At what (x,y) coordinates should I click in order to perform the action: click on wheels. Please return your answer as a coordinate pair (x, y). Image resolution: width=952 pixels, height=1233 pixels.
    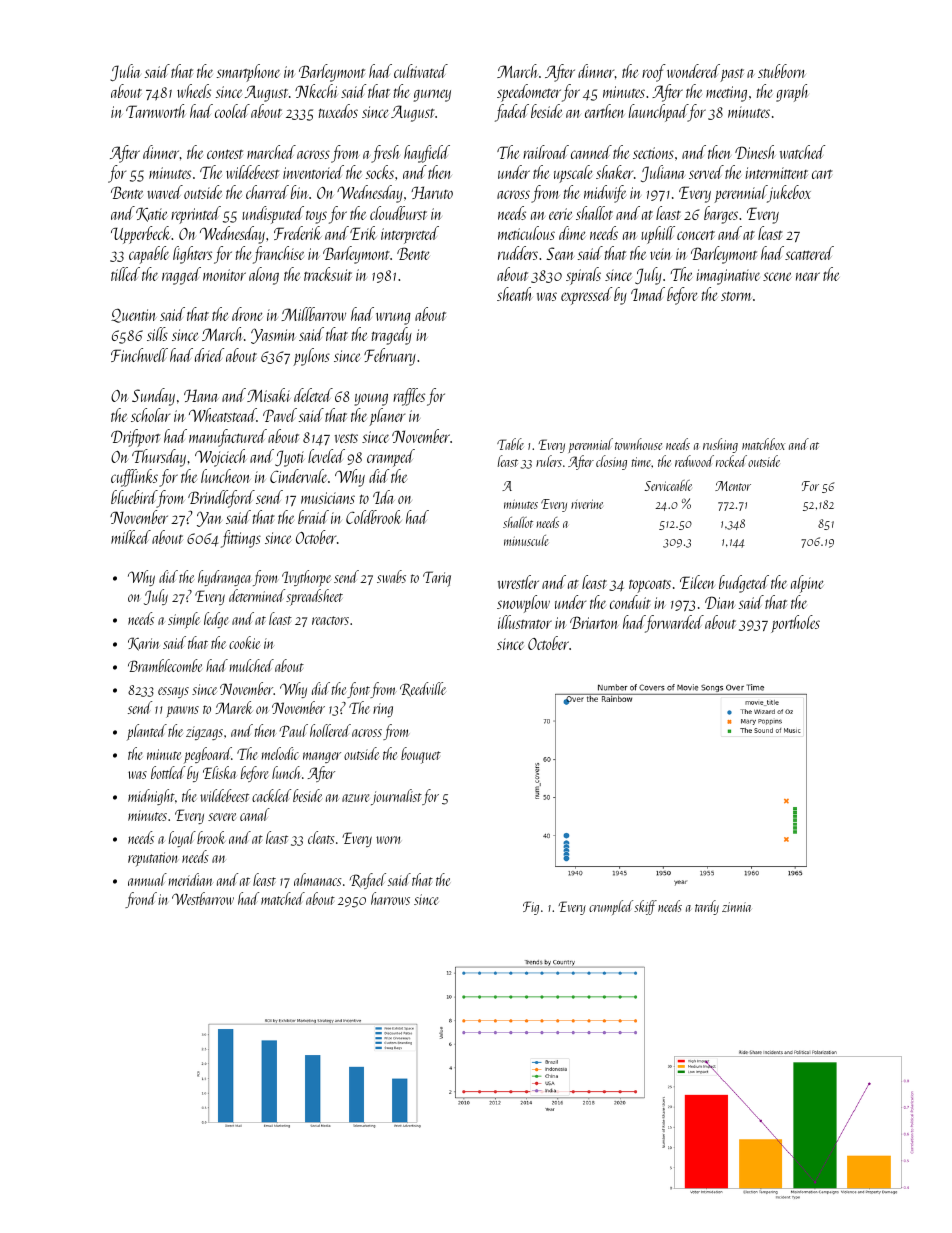
    Looking at the image, I should click on (194, 91).
